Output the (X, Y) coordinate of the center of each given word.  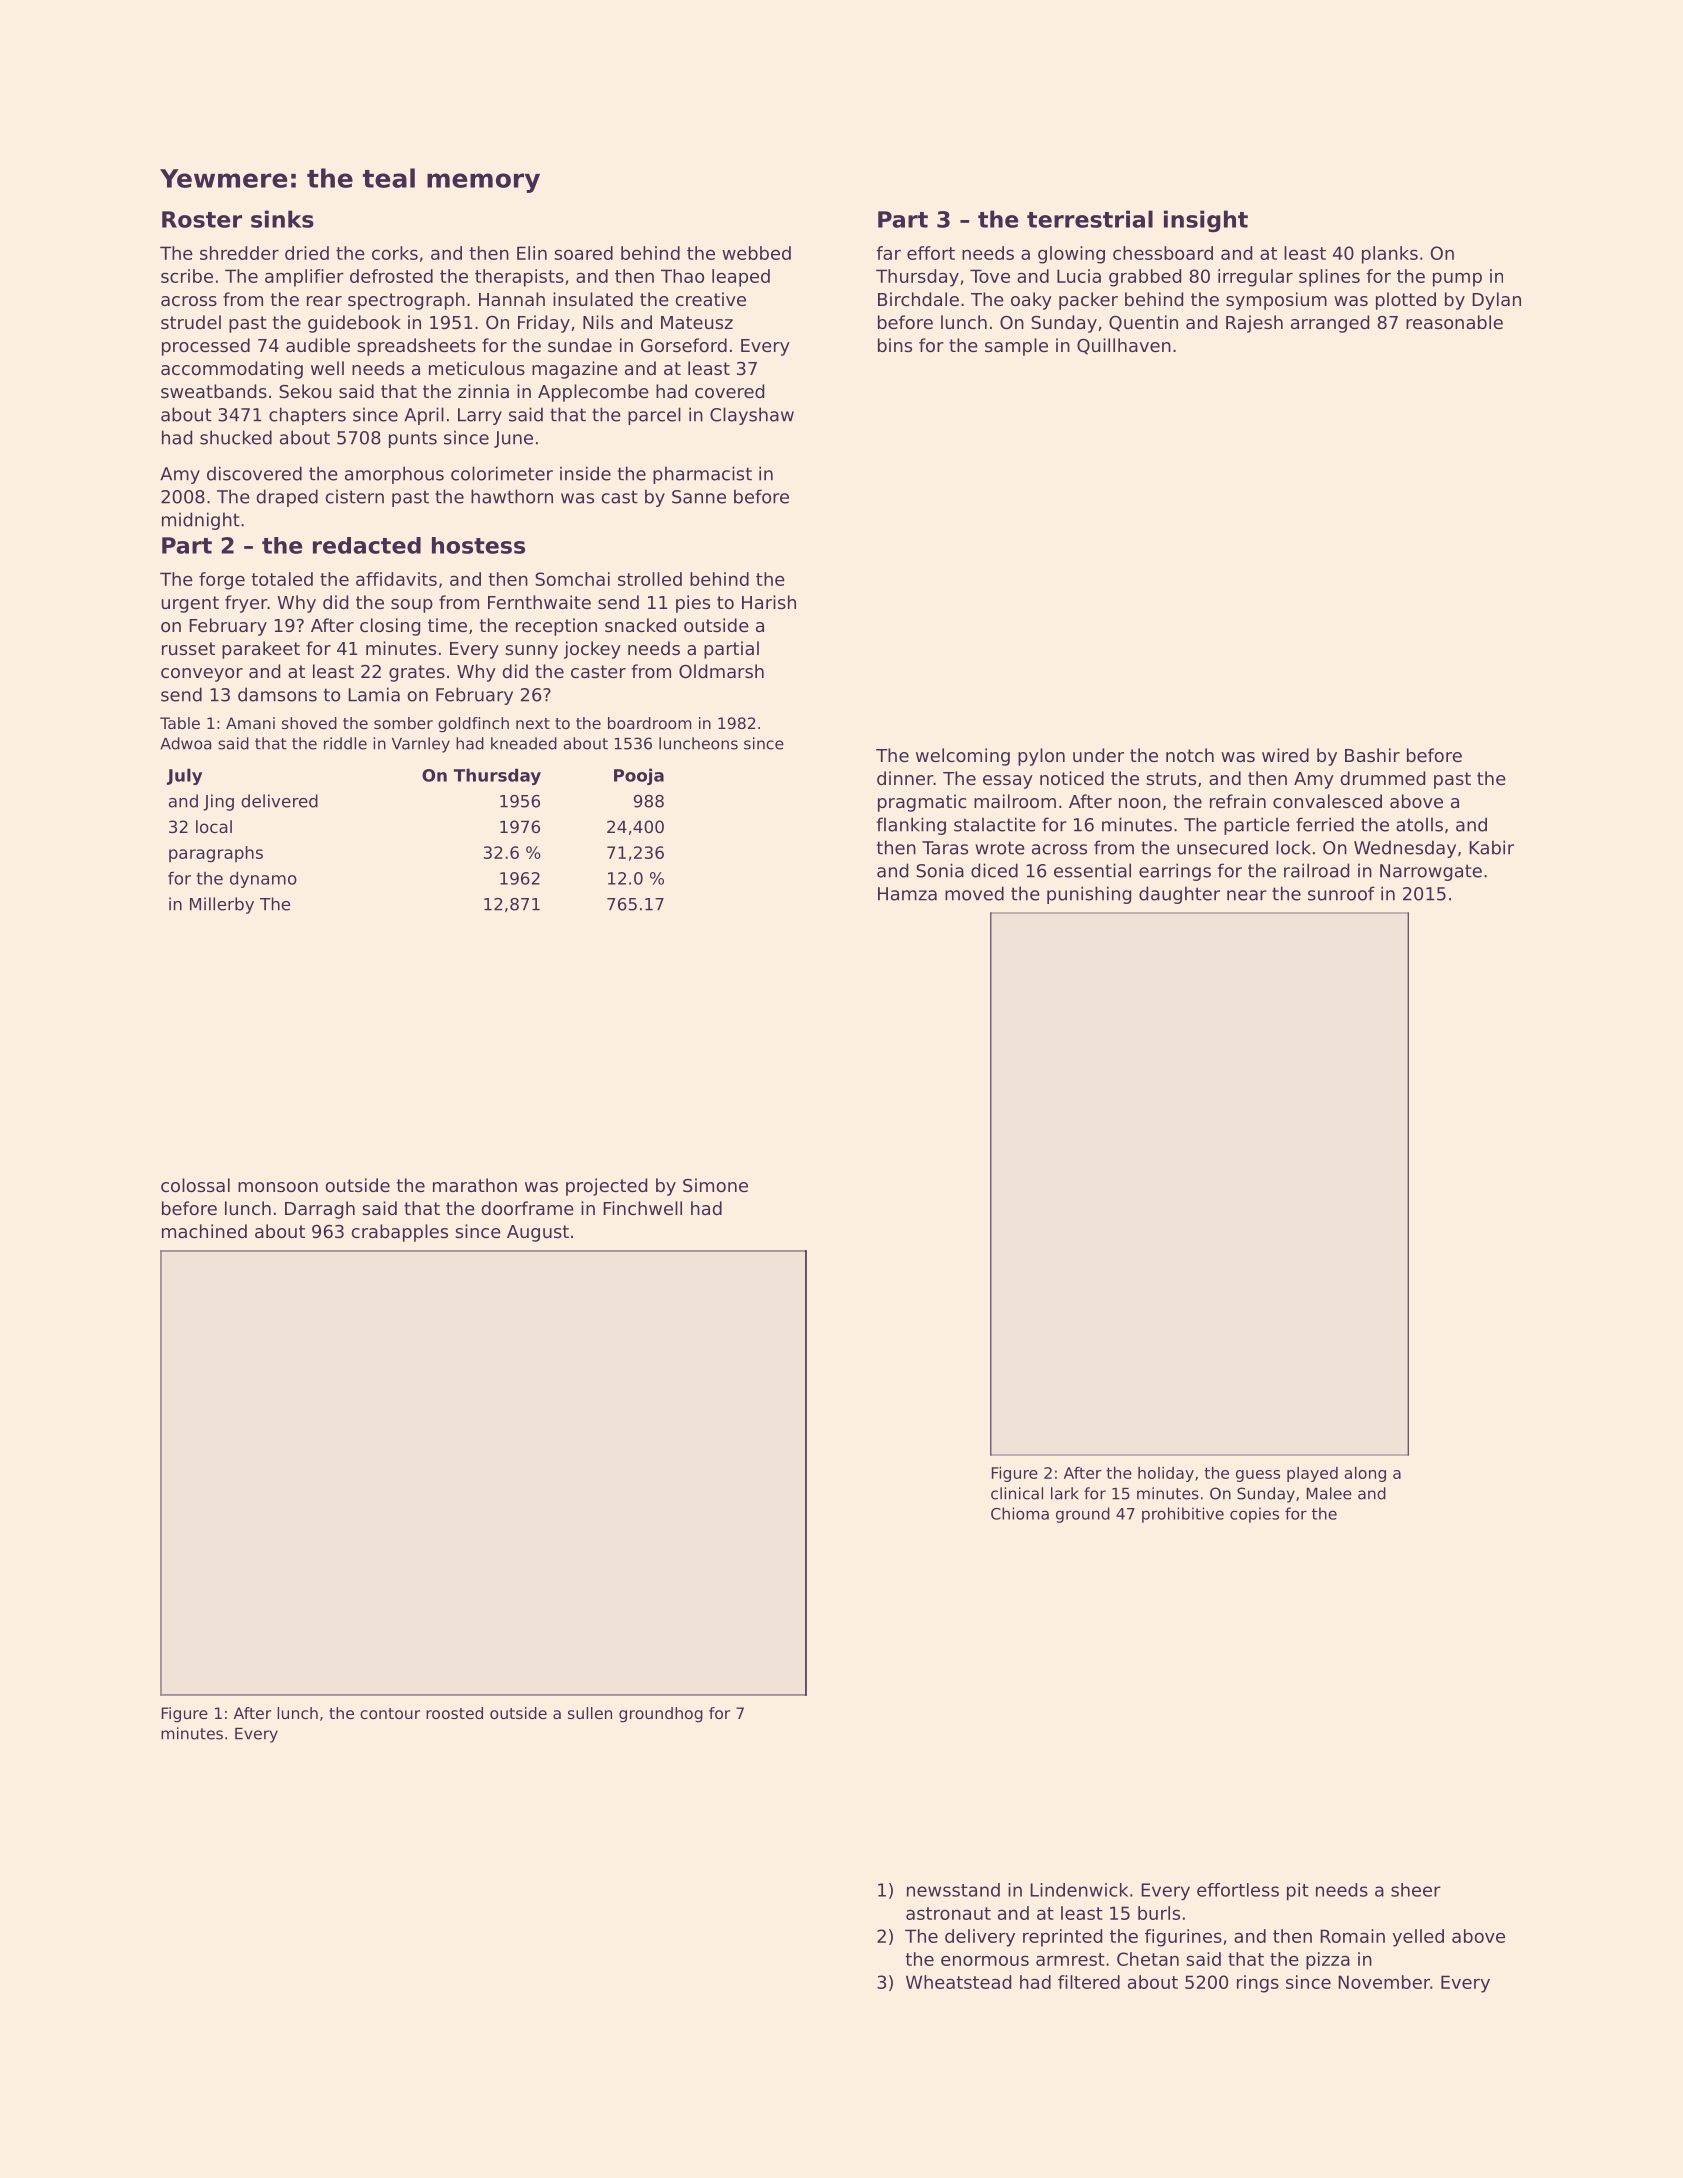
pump (1457, 280)
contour (390, 1713)
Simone (715, 1185)
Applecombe (593, 393)
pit (1298, 1891)
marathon (475, 1185)
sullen (590, 1713)
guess (1258, 1476)
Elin (532, 253)
